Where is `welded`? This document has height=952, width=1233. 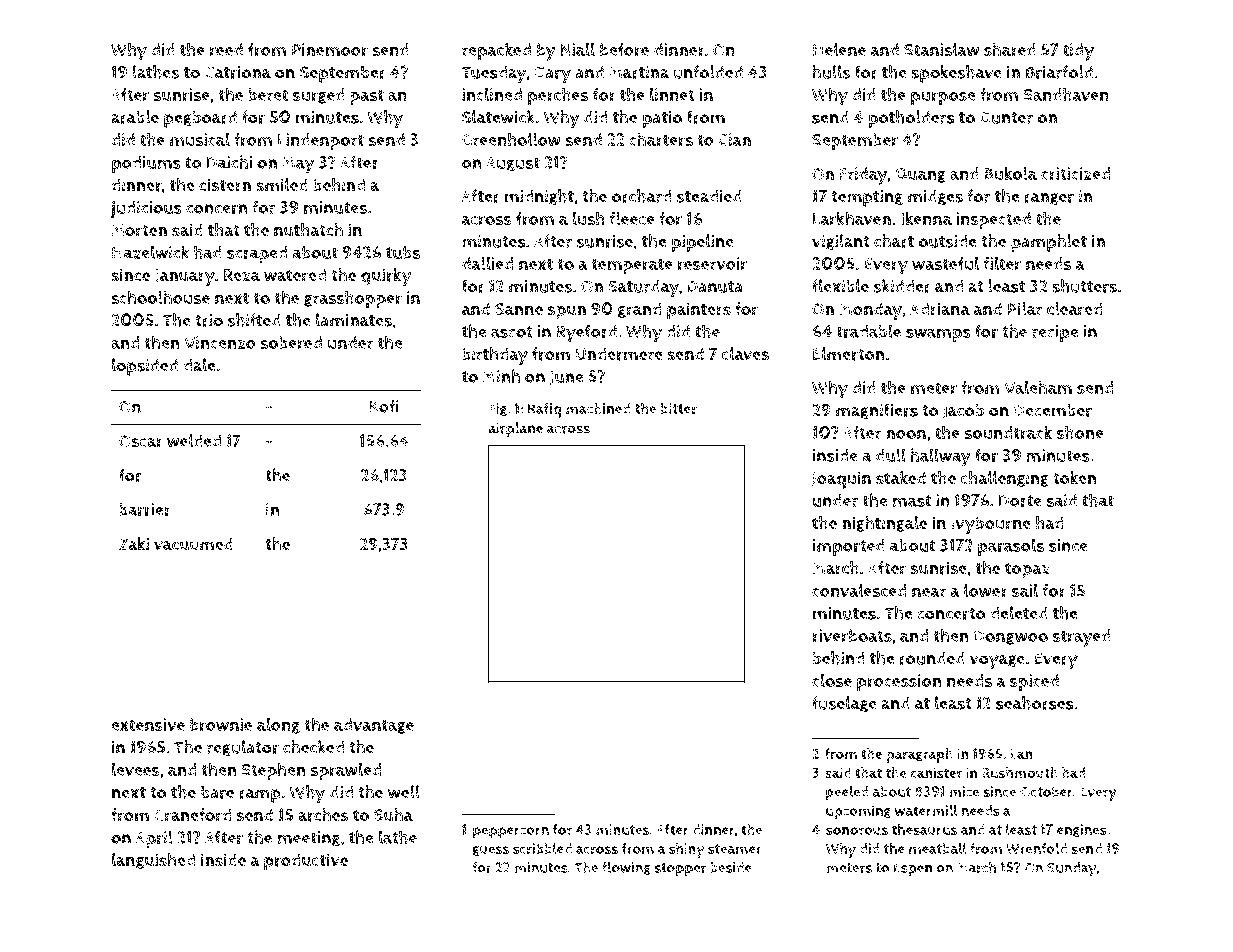 welded is located at coordinates (194, 440).
